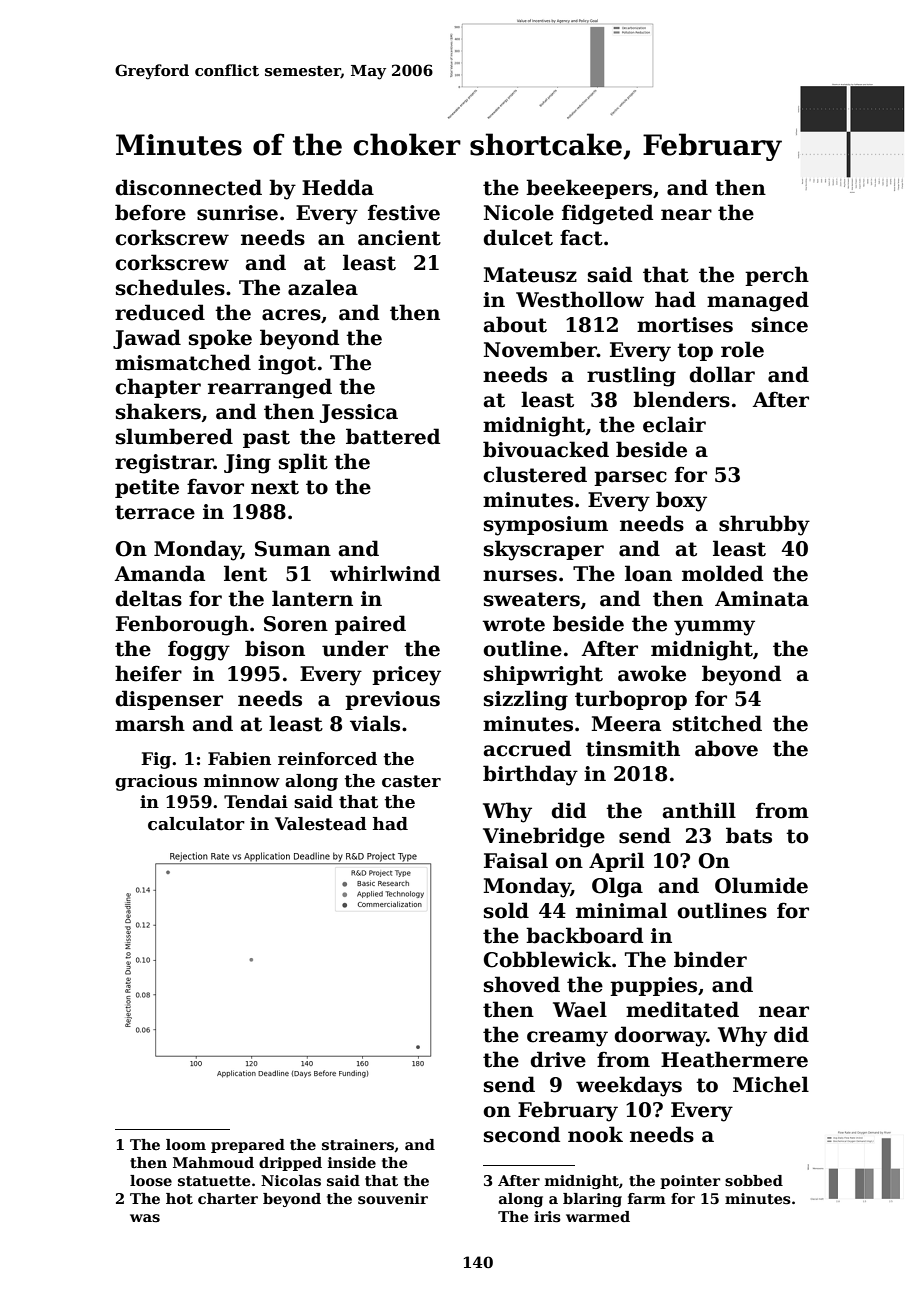 The image size is (924, 1314). I want to click on lent, so click(245, 573).
